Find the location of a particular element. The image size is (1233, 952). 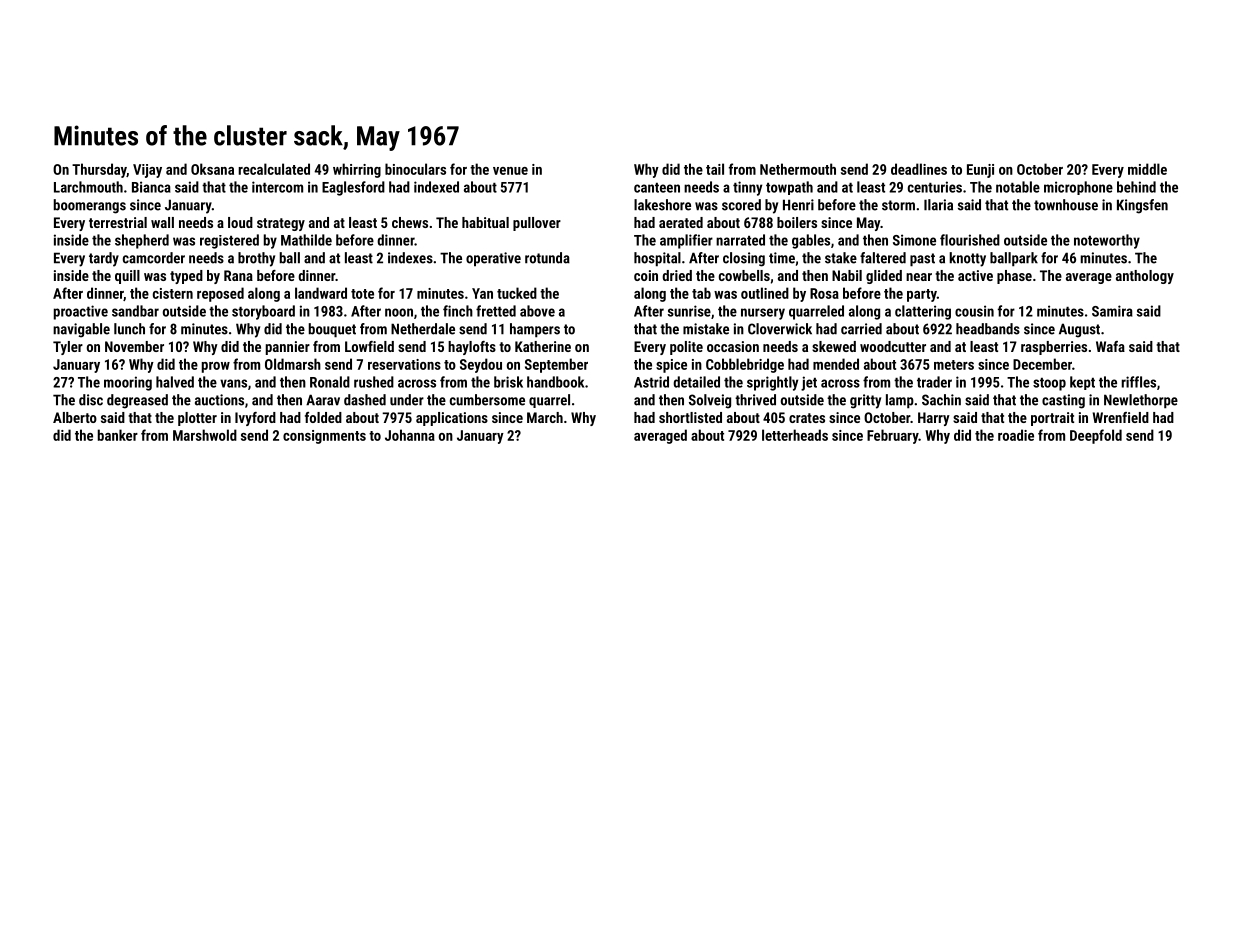

typed is located at coordinates (186, 277).
